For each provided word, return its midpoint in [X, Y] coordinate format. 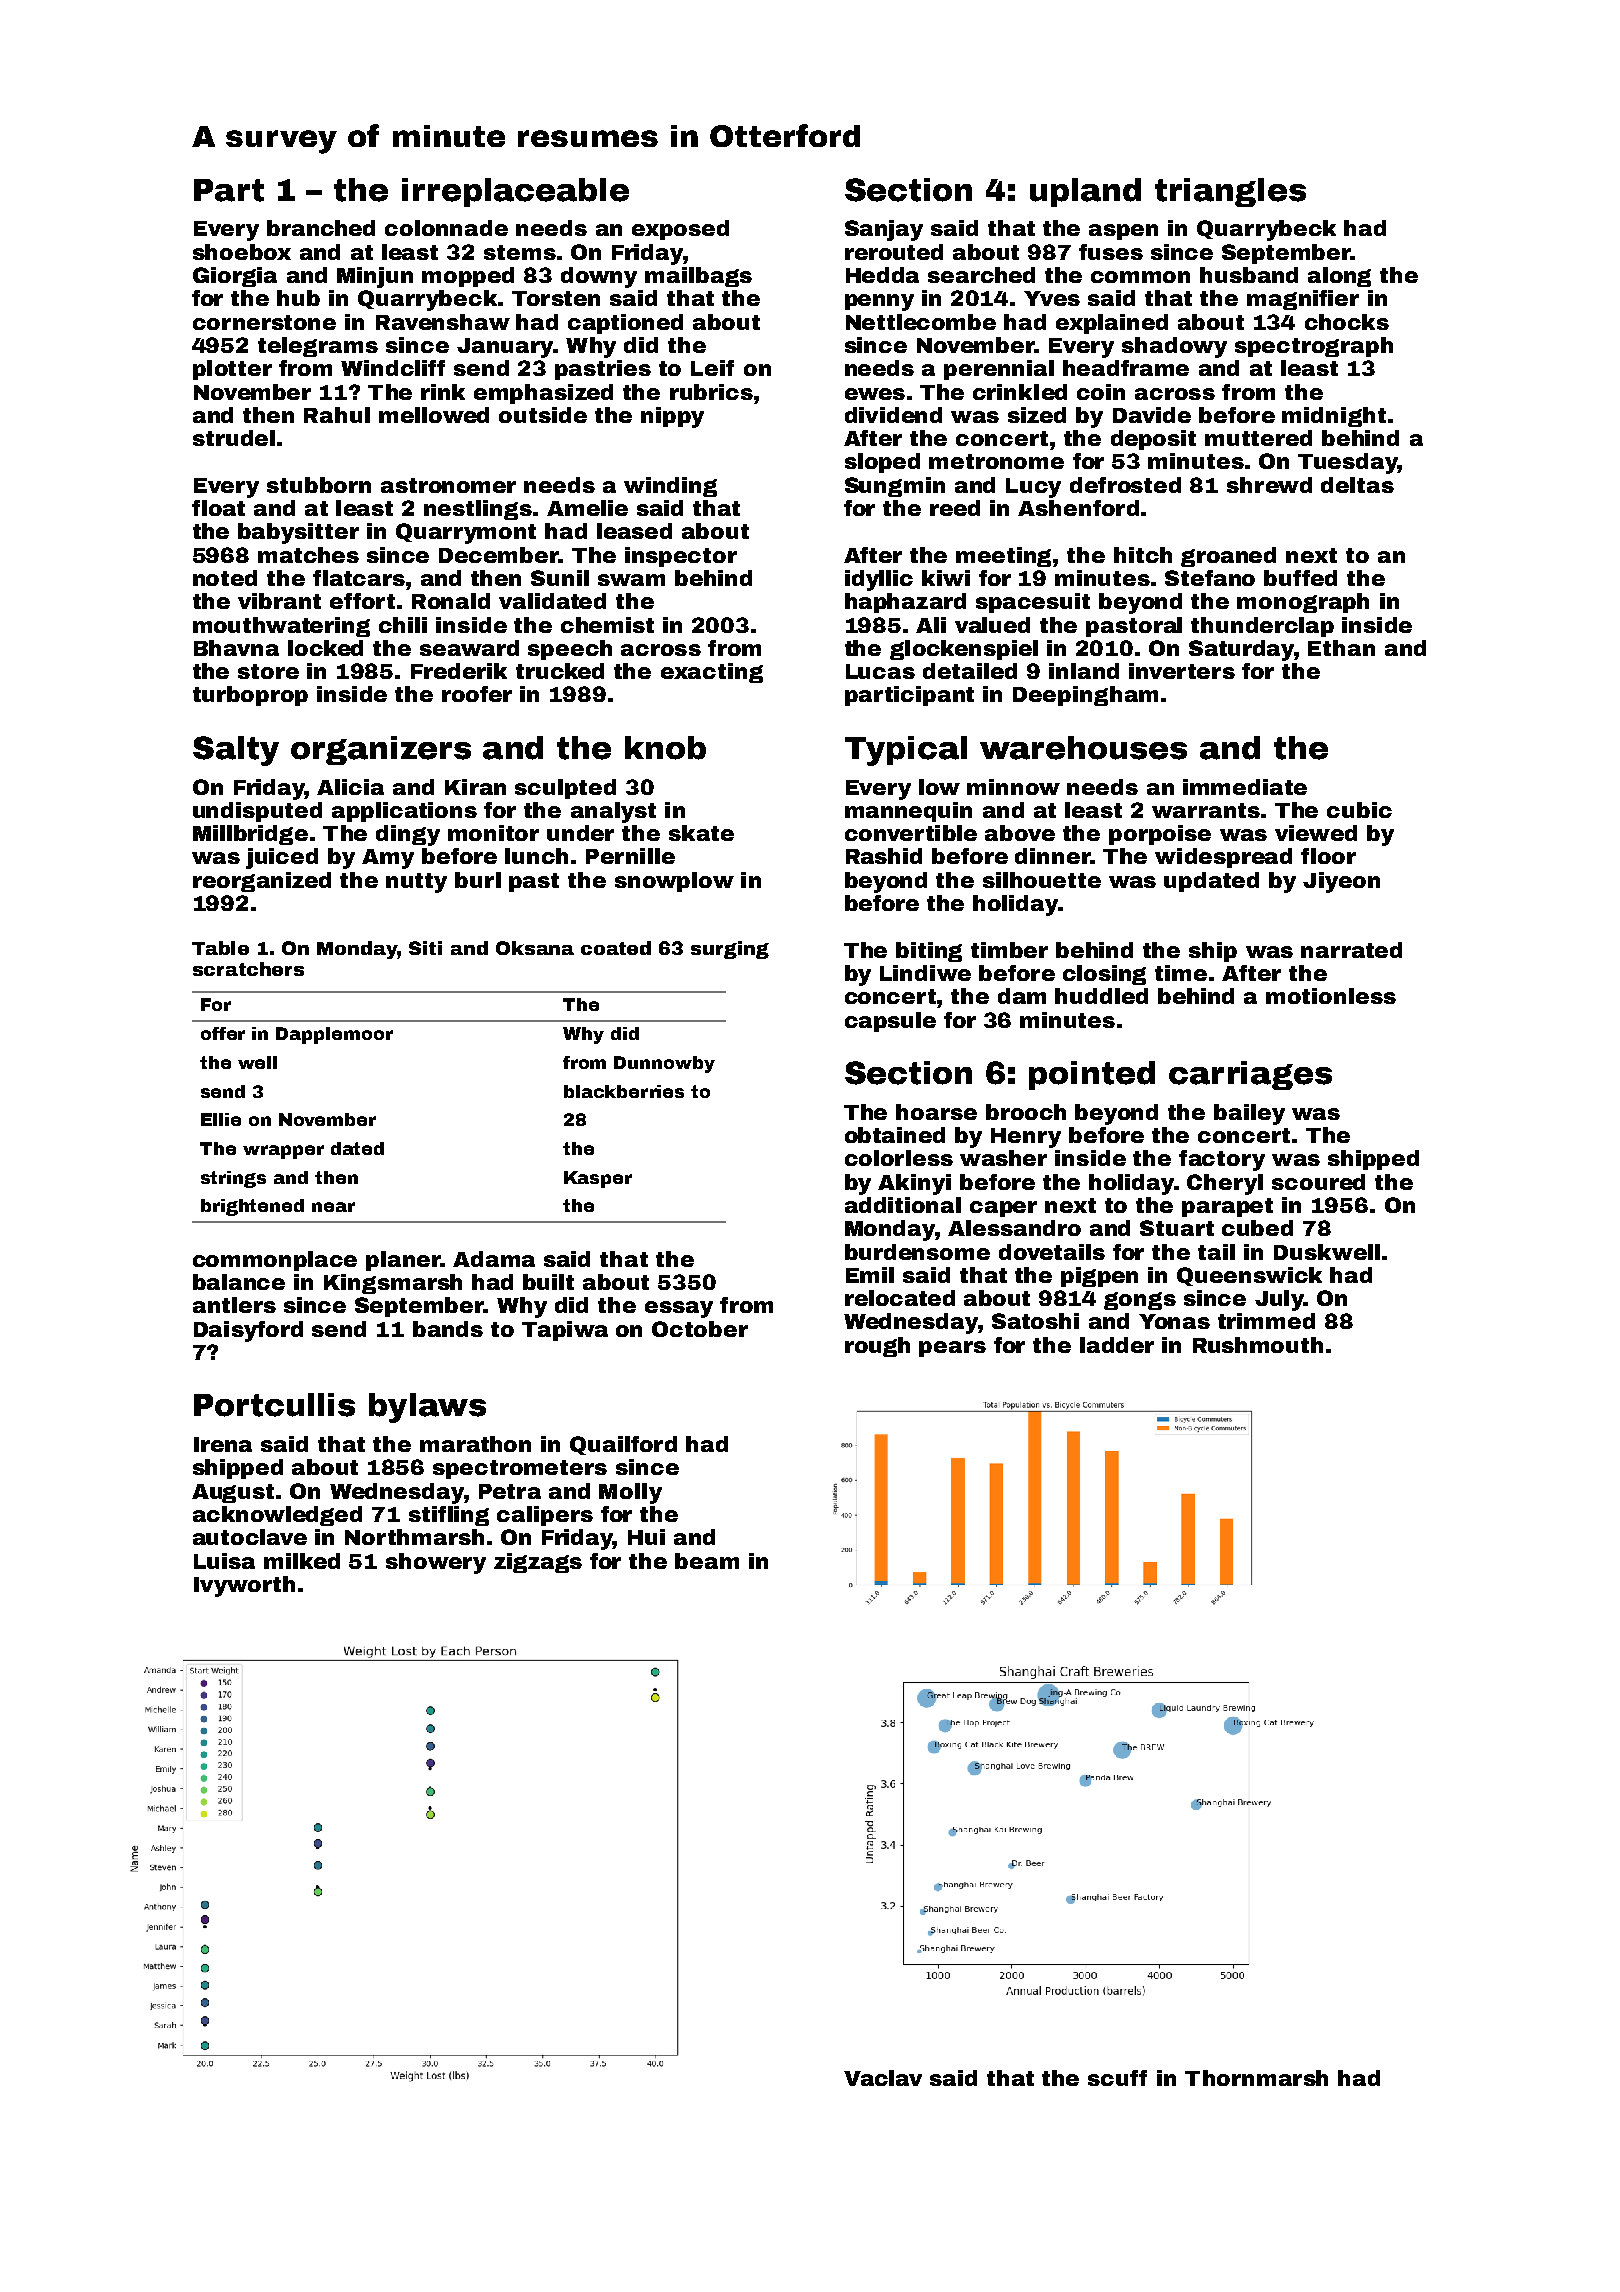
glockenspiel [964, 650]
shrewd [1269, 485]
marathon [475, 1444]
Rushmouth [1258, 1345]
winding [670, 487]
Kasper [598, 1179]
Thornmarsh [1256, 2078]
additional [903, 1205]
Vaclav [883, 2078]
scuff [1117, 2078]
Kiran [475, 787]
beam [707, 1561]
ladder [1117, 1345]
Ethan [1341, 648]
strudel [234, 438]
